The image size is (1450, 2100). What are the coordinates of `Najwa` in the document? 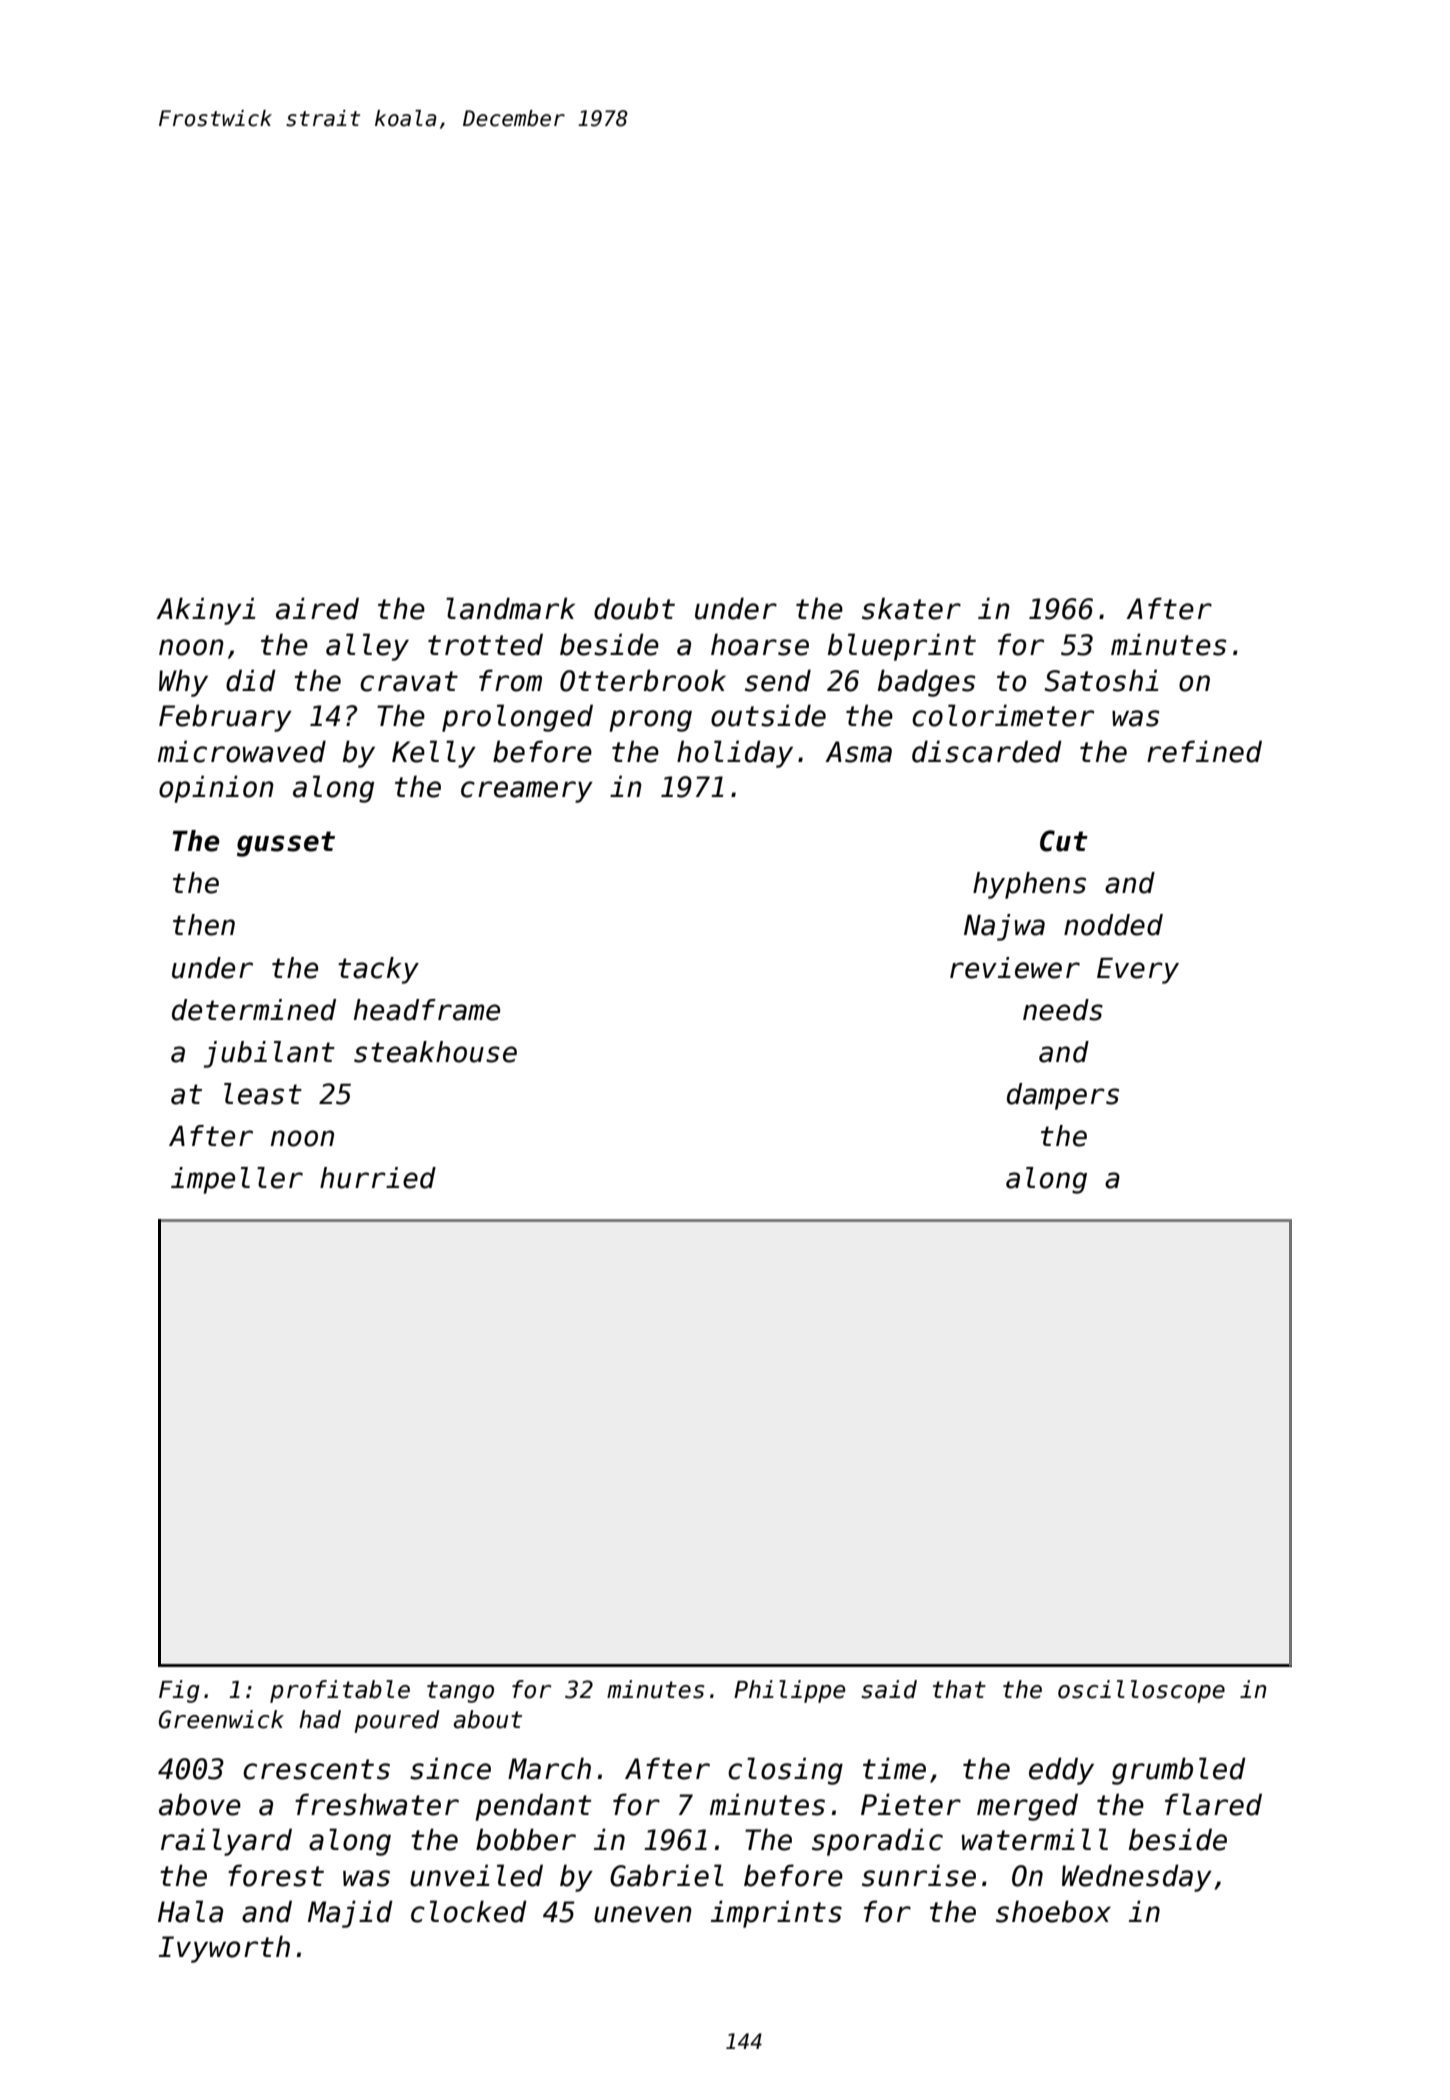 It's located at (1004, 927).
